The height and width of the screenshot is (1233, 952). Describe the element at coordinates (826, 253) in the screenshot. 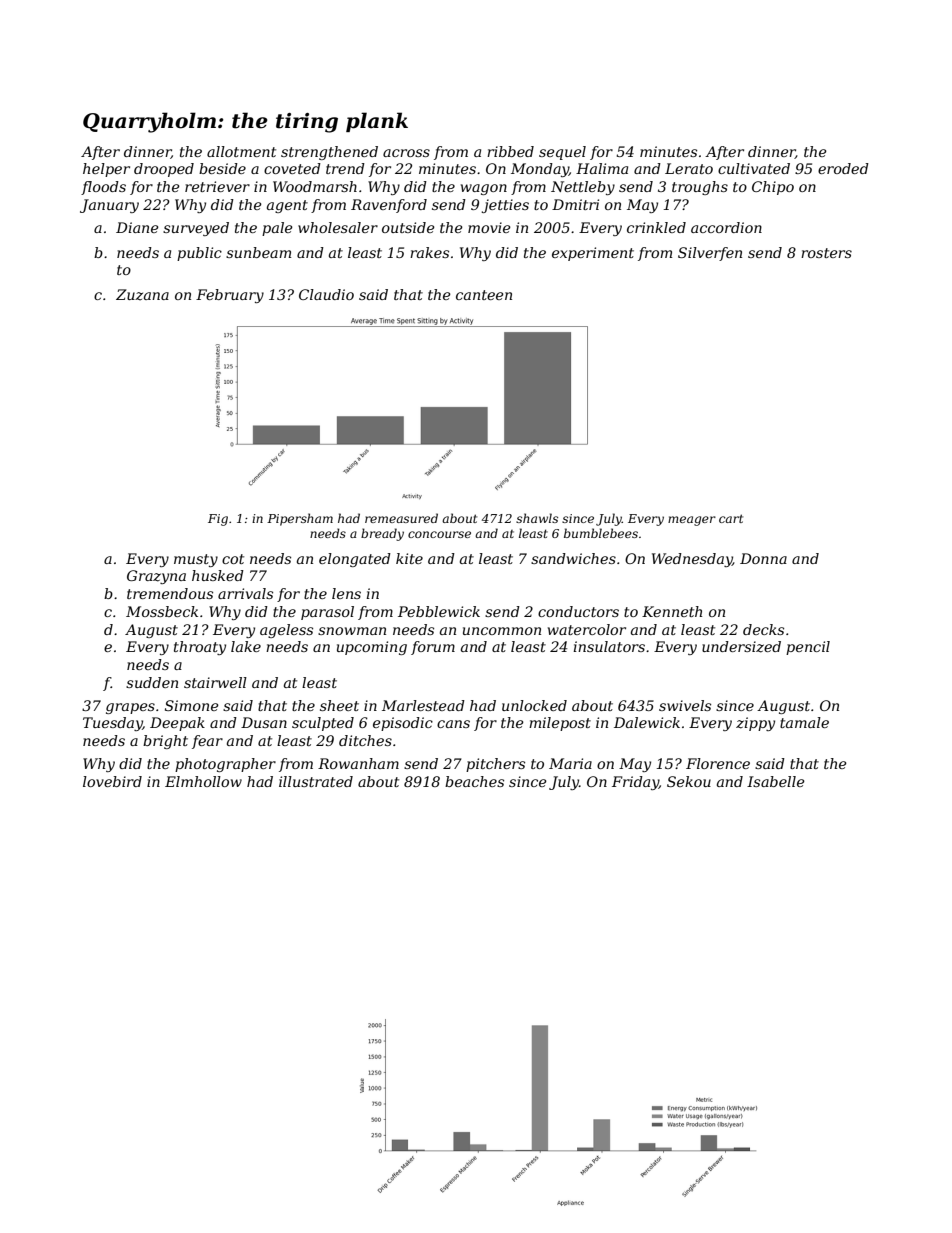

I see `rosters` at that location.
